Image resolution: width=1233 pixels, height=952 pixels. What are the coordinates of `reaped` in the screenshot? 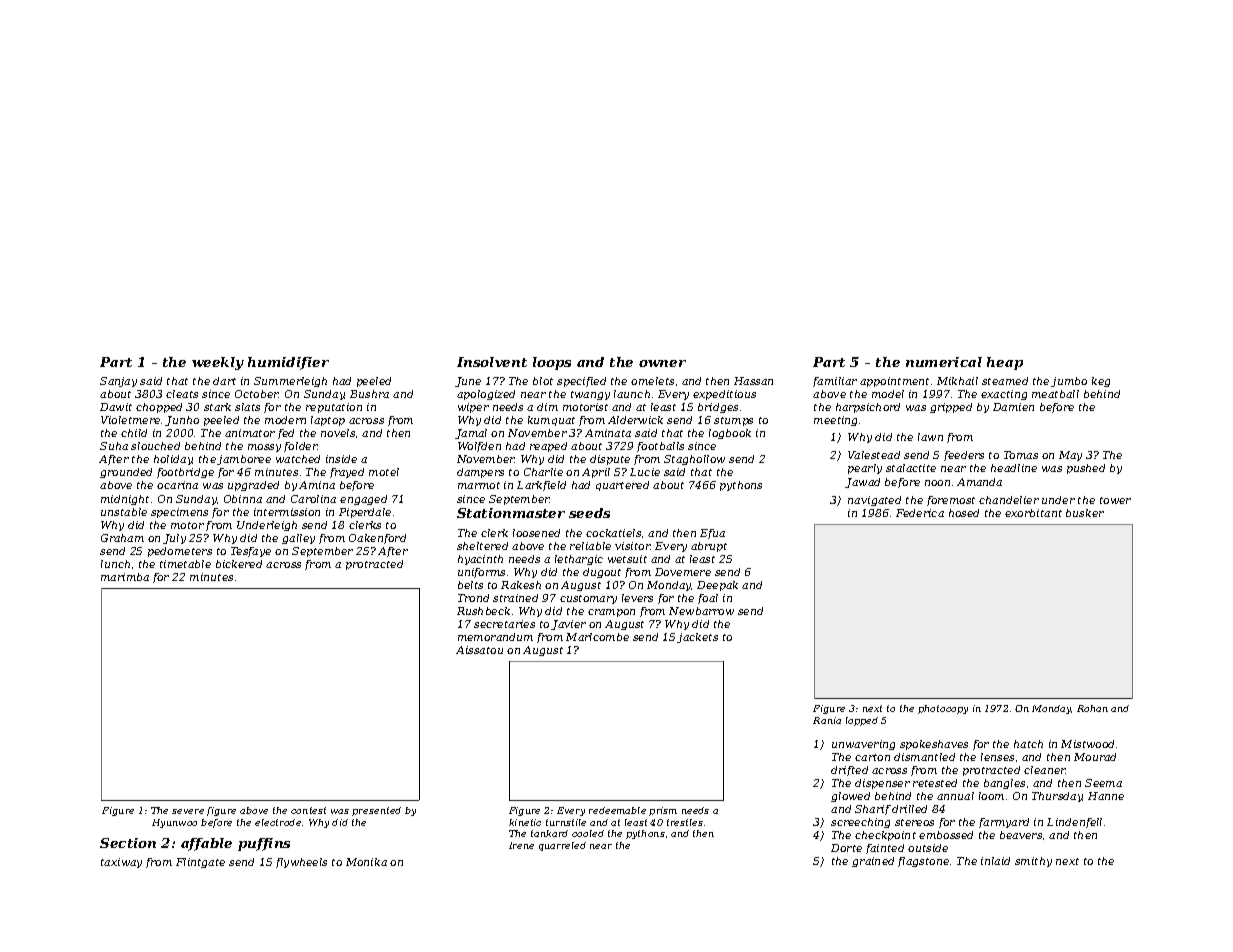 It's located at (548, 447).
